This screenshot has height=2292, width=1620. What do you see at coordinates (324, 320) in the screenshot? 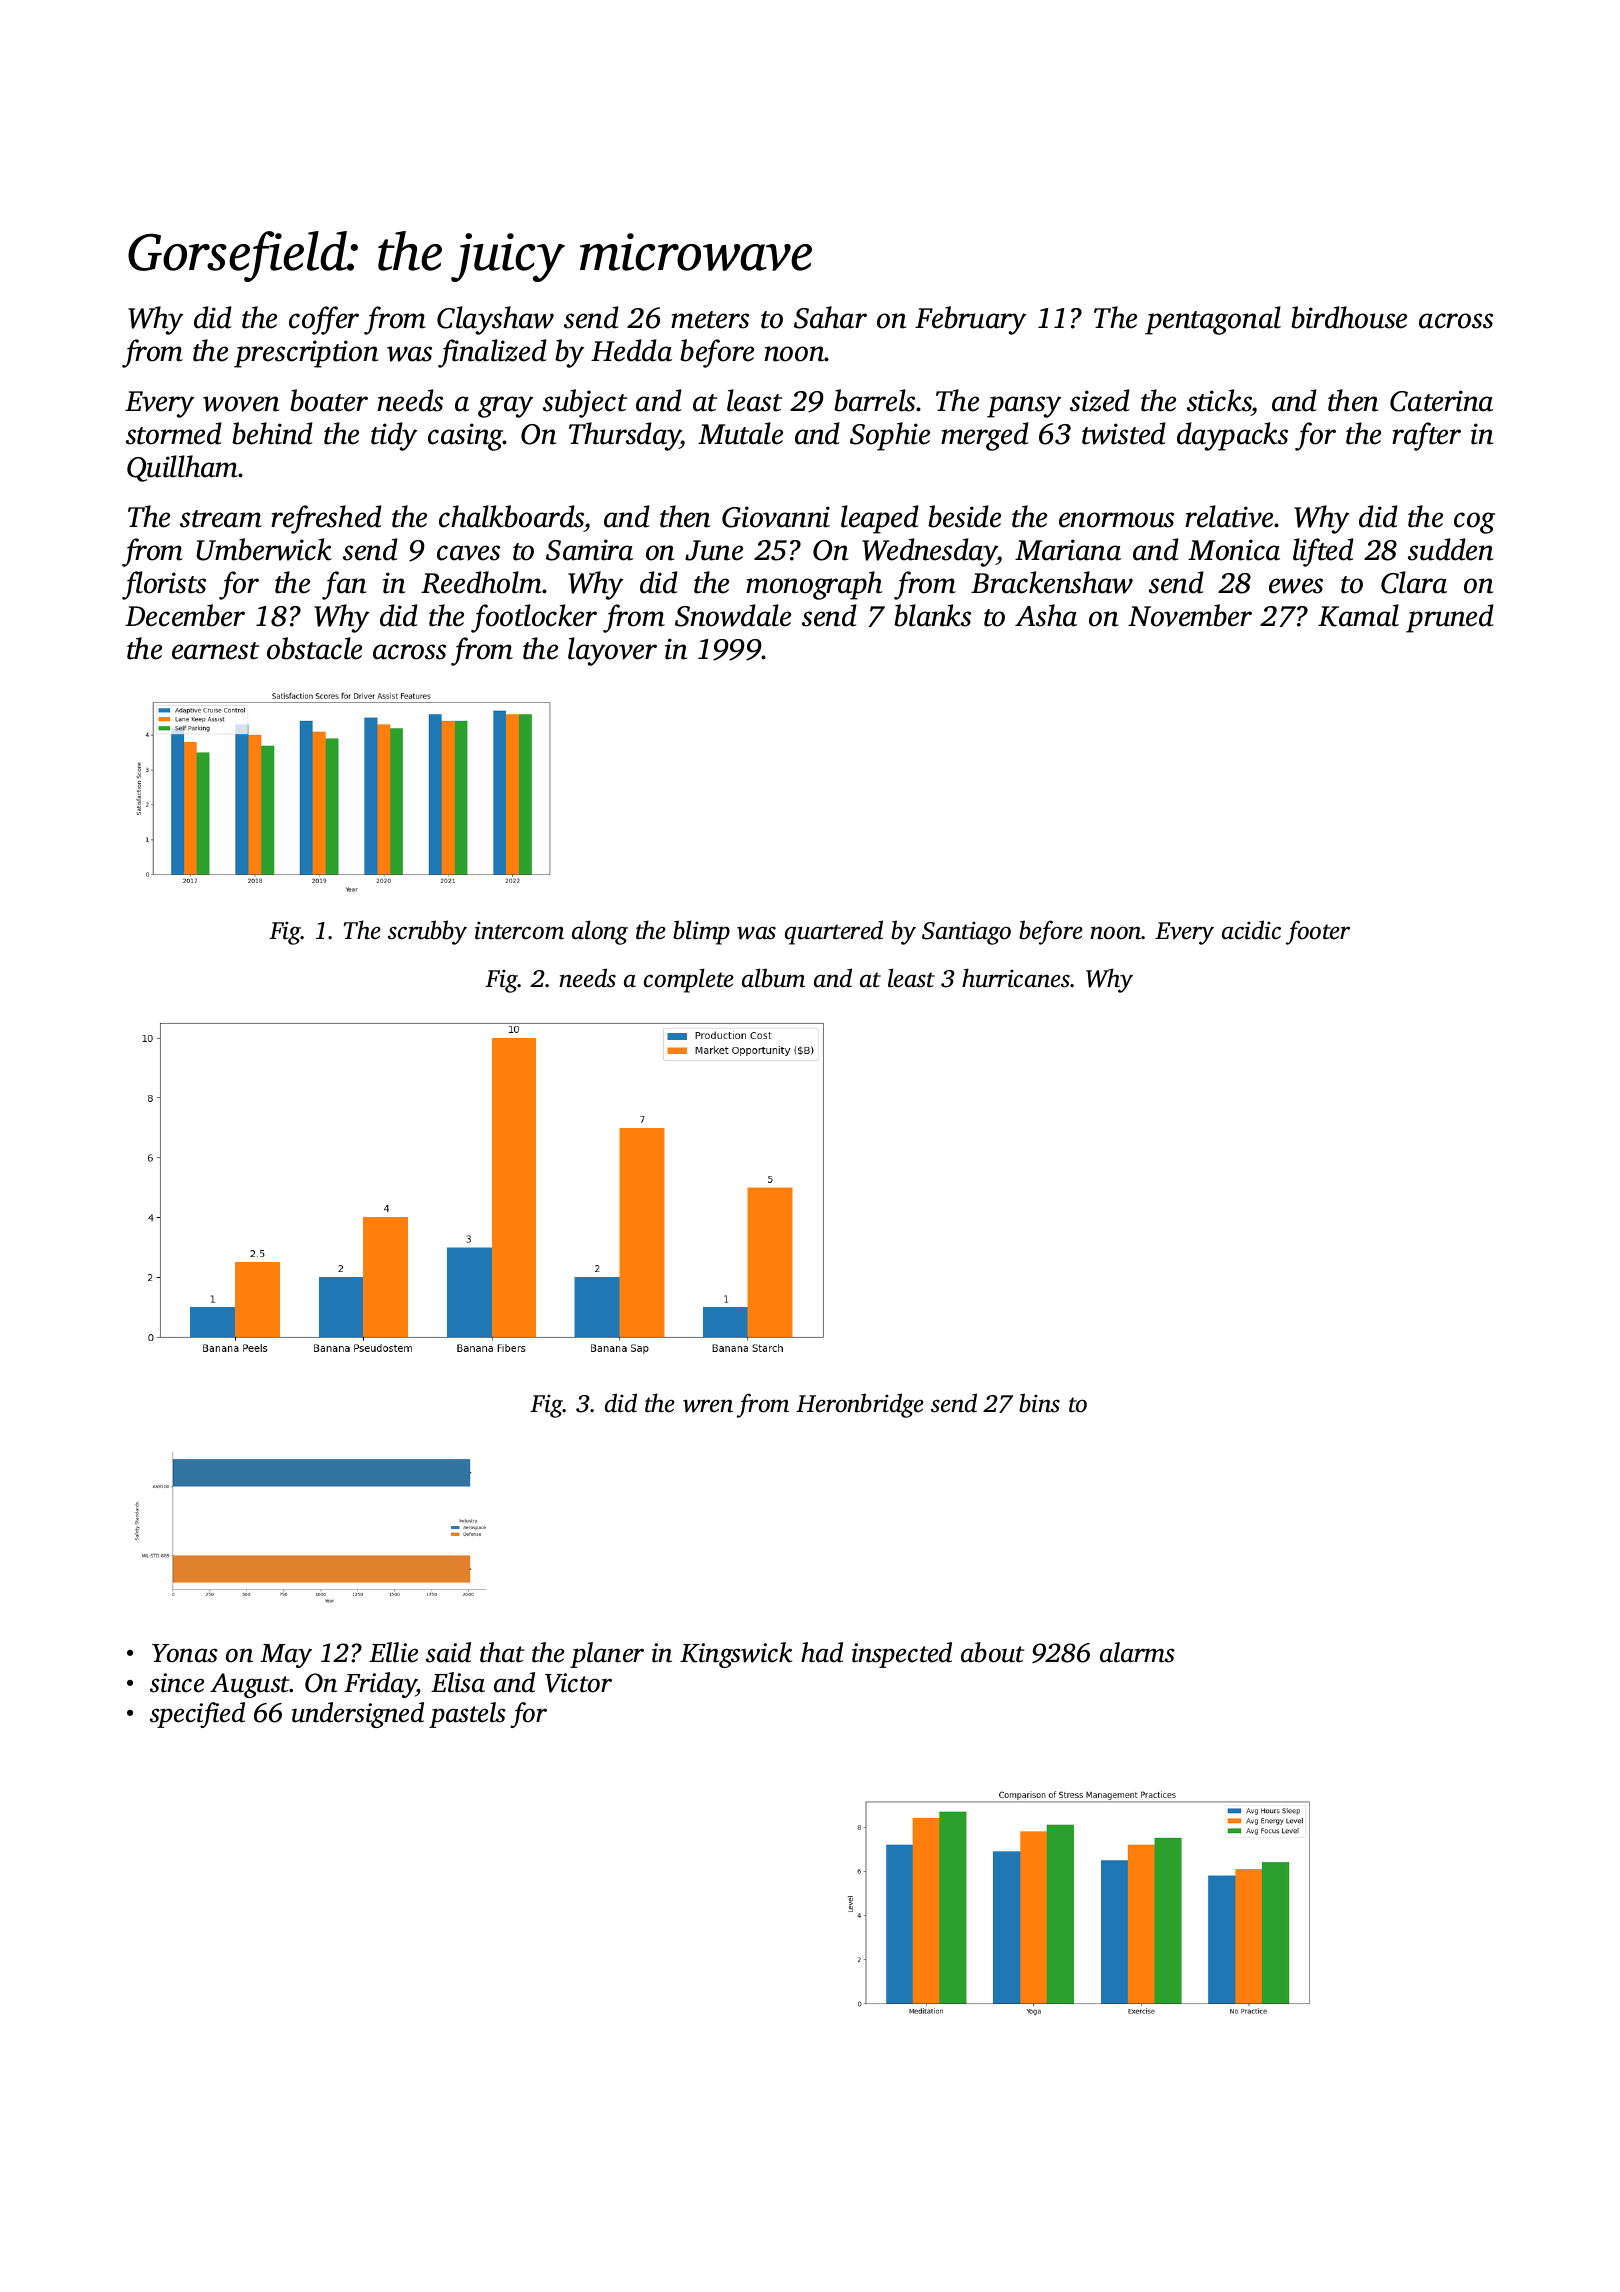
I see `coffer` at bounding box center [324, 320].
